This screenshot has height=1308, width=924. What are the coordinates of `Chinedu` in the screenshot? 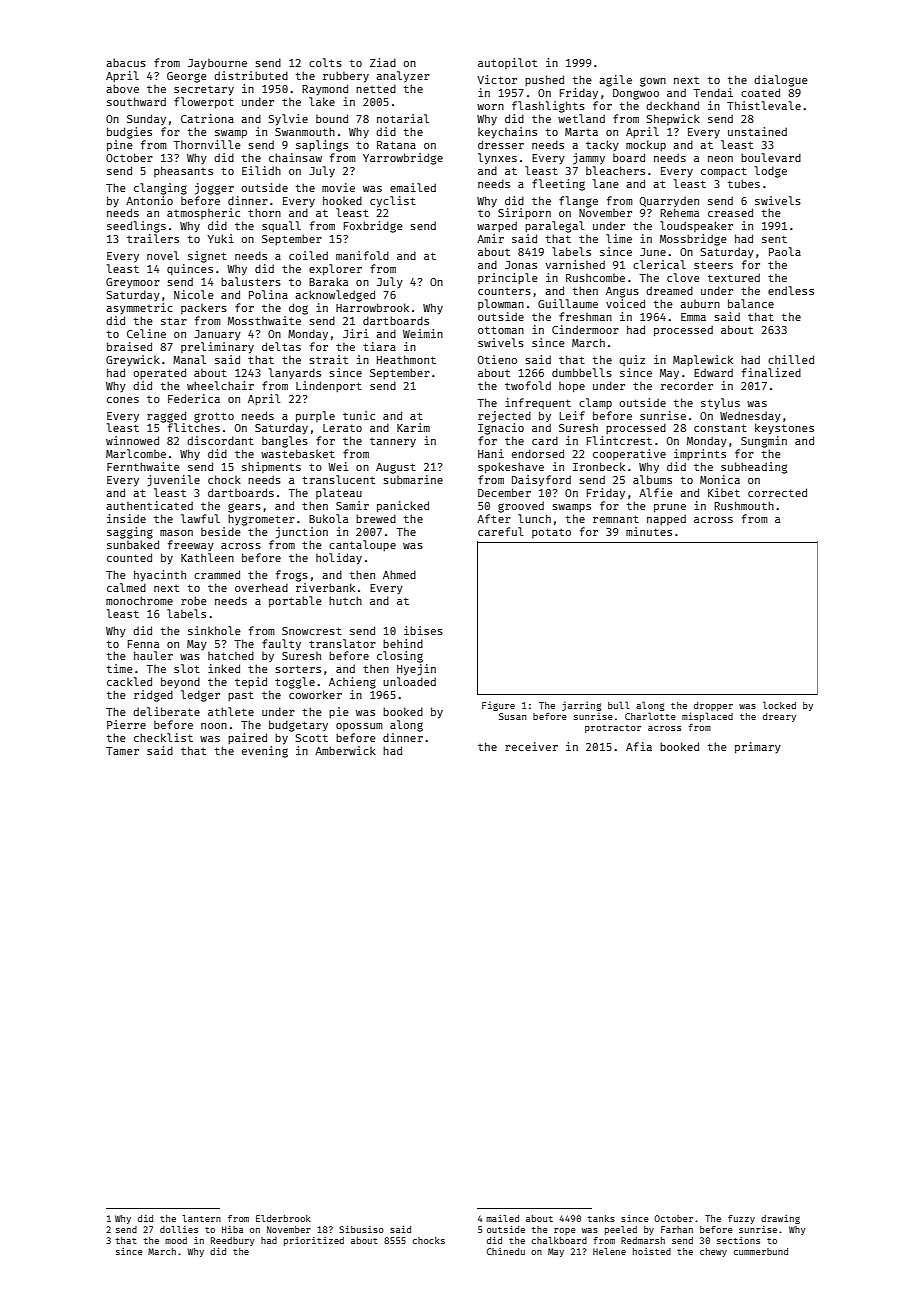 It's located at (506, 1251).
